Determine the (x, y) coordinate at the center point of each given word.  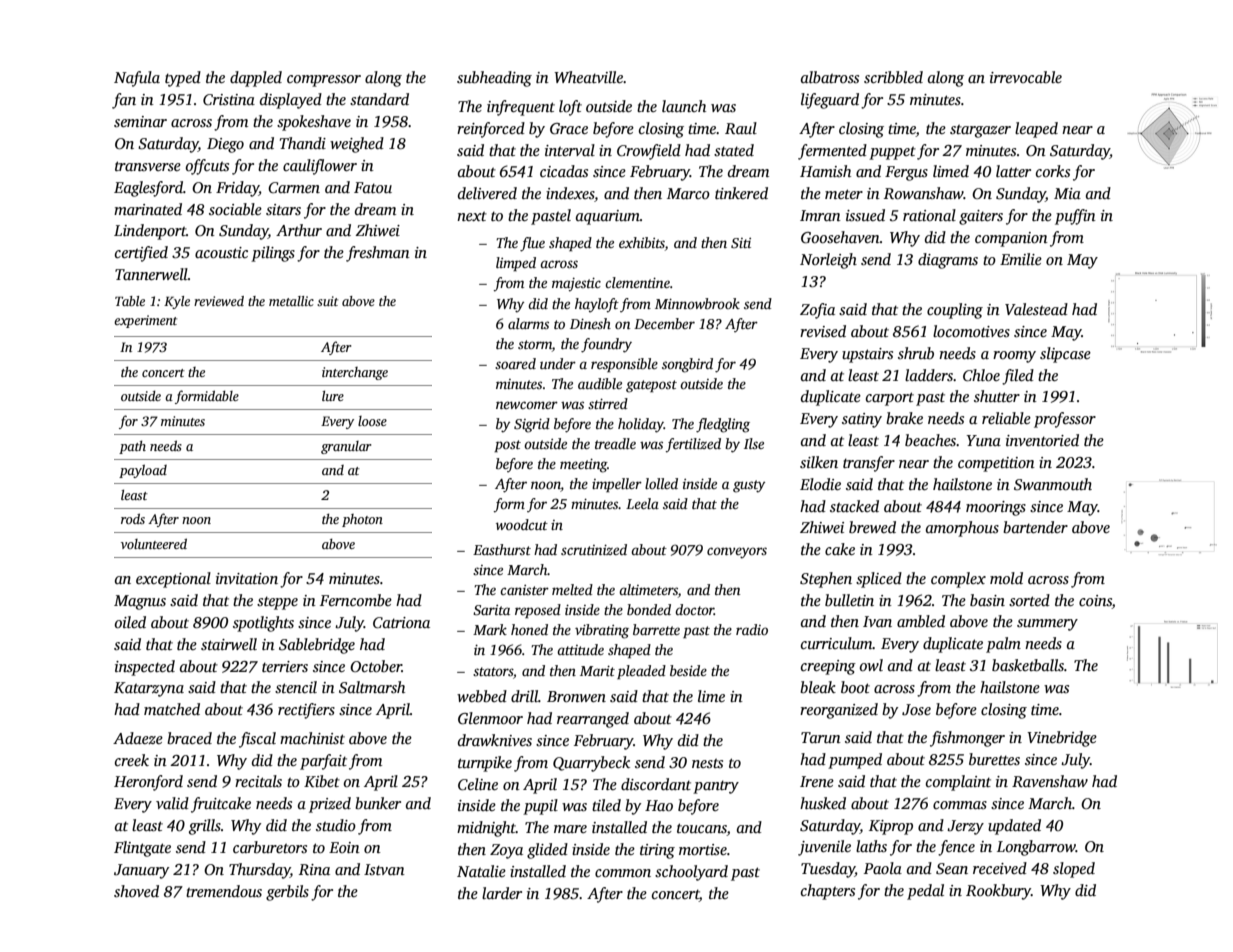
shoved (136, 891)
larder (502, 893)
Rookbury (998, 892)
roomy (1014, 357)
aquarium (608, 217)
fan (124, 101)
